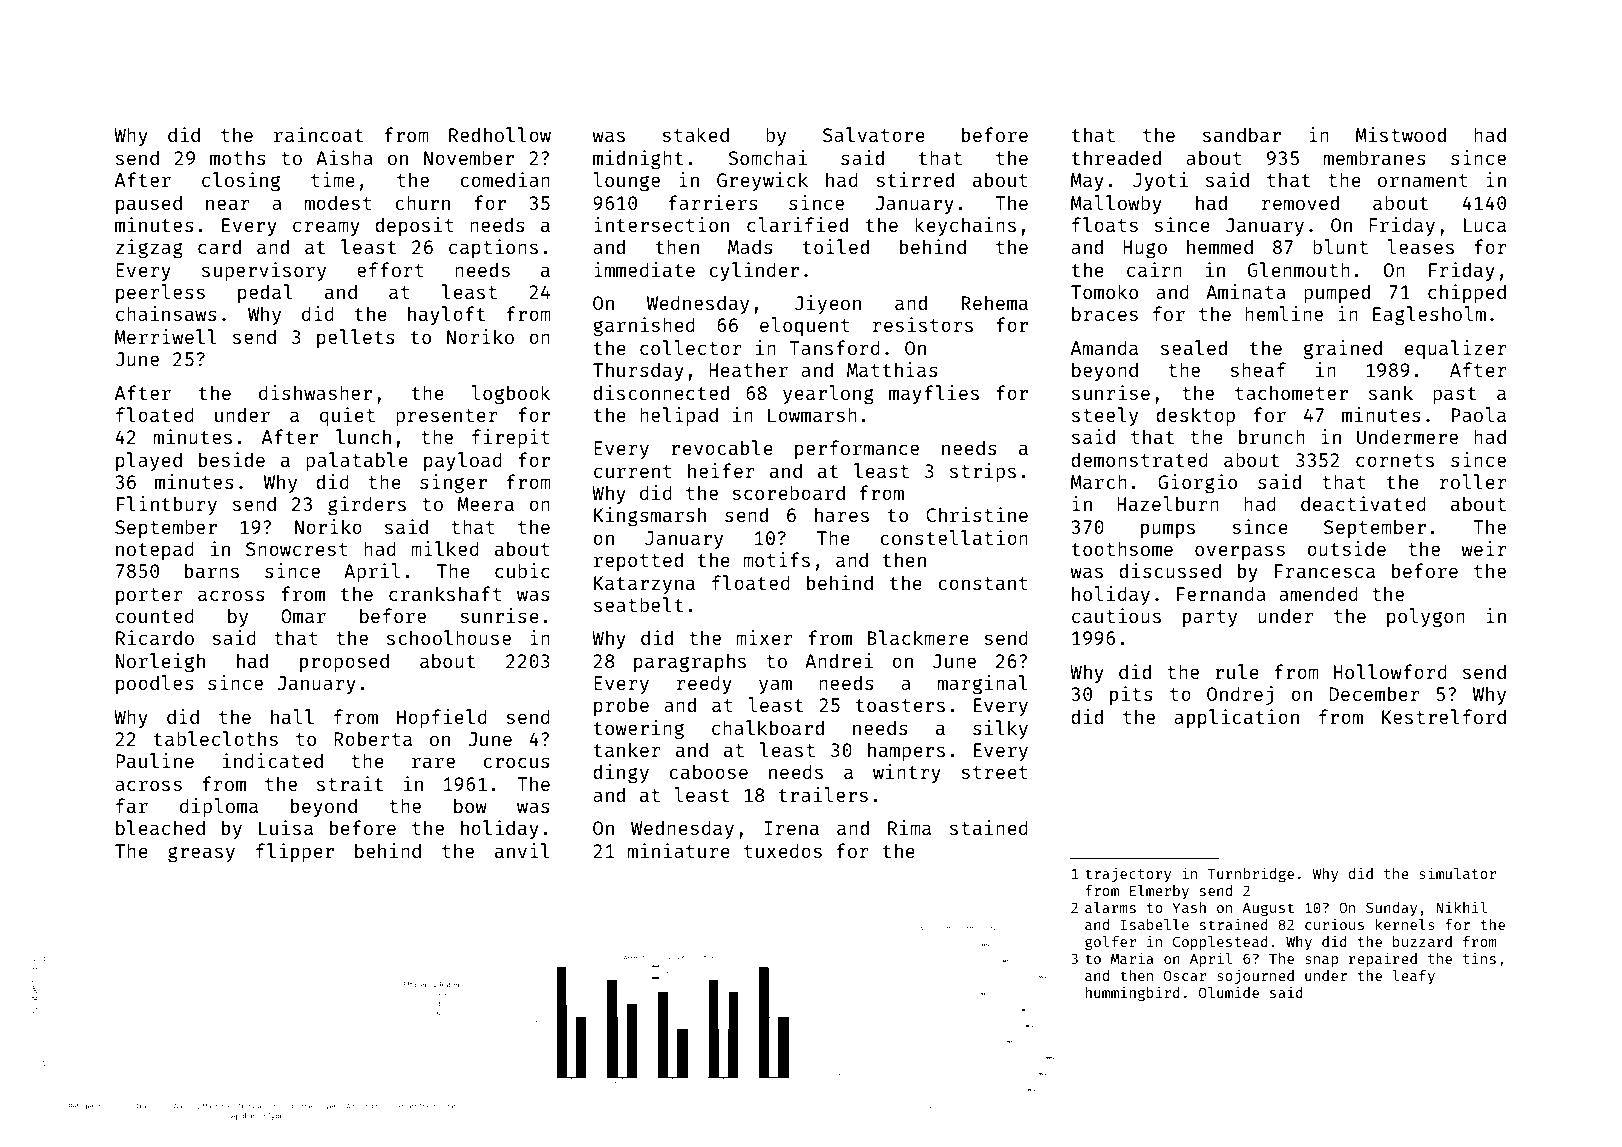 This document has height=1147, width=1622. Describe the element at coordinates (1444, 716) in the document. I see `Kestrelford` at that location.
